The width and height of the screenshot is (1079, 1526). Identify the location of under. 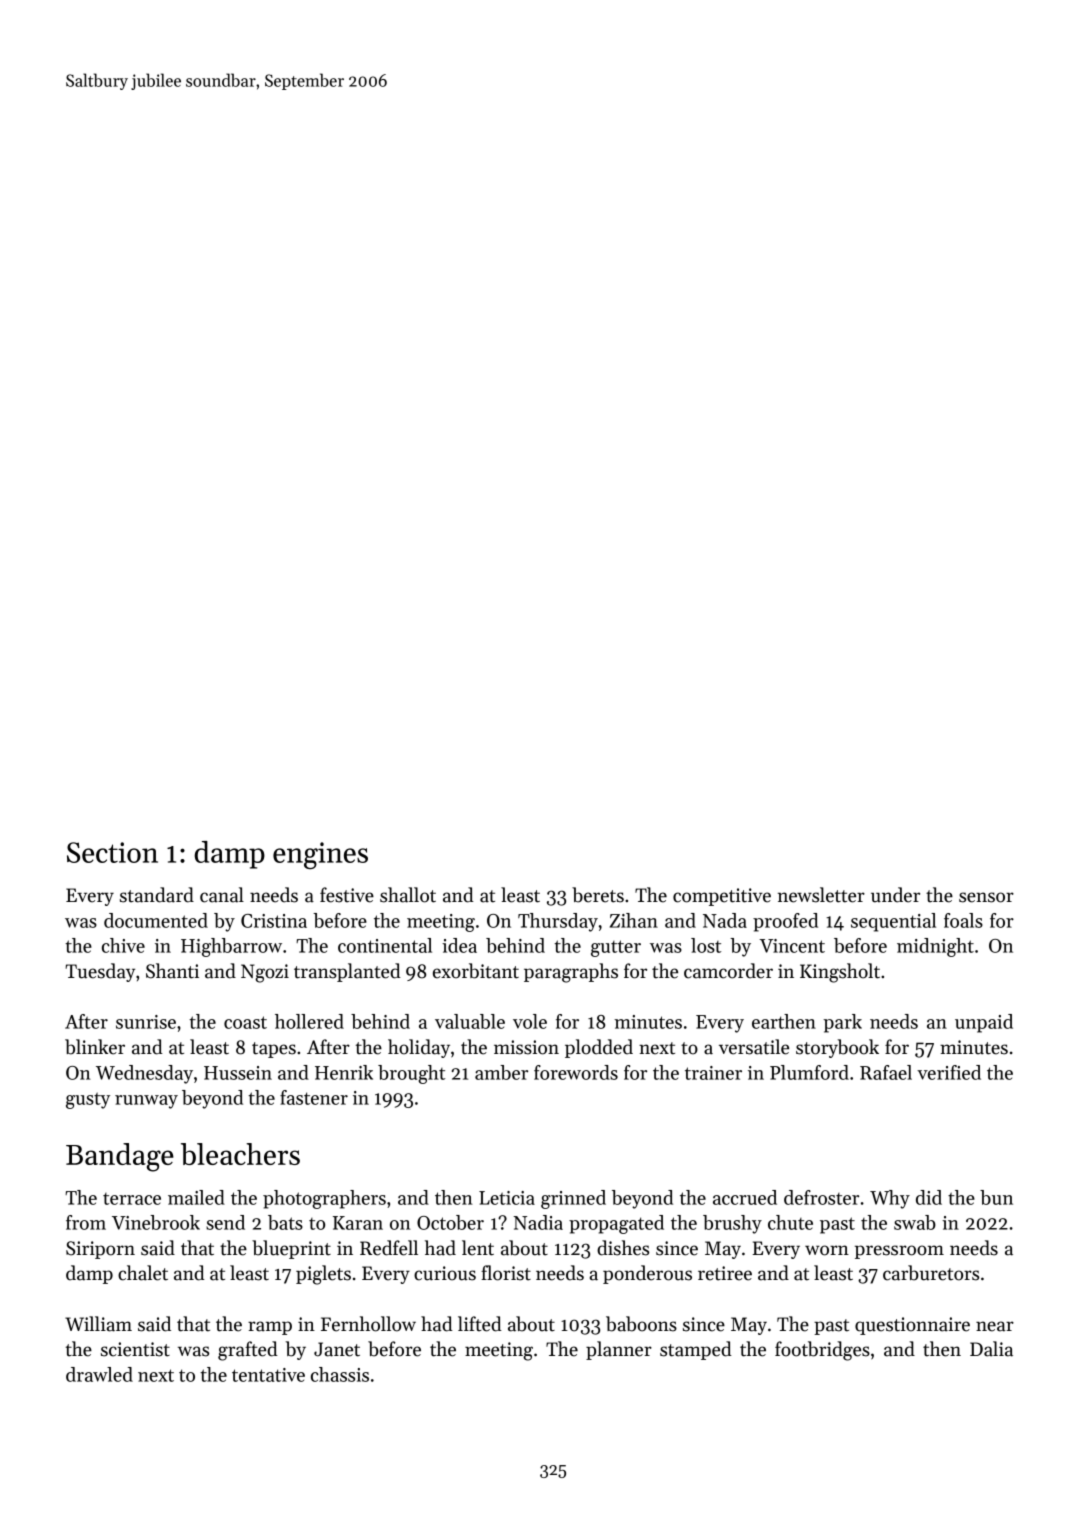
(895, 895).
